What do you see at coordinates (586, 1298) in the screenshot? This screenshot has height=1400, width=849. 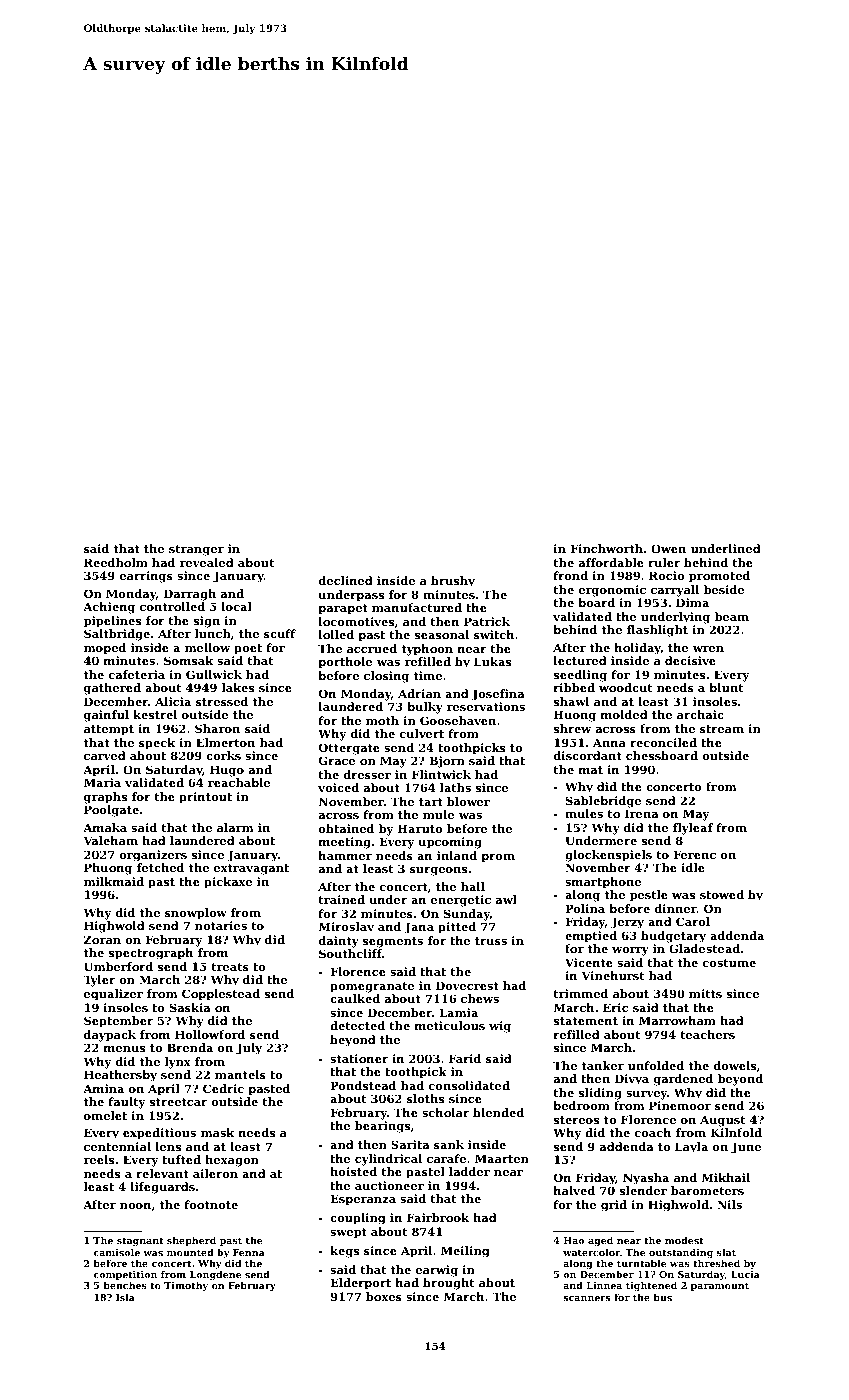 I see `scanners` at bounding box center [586, 1298].
